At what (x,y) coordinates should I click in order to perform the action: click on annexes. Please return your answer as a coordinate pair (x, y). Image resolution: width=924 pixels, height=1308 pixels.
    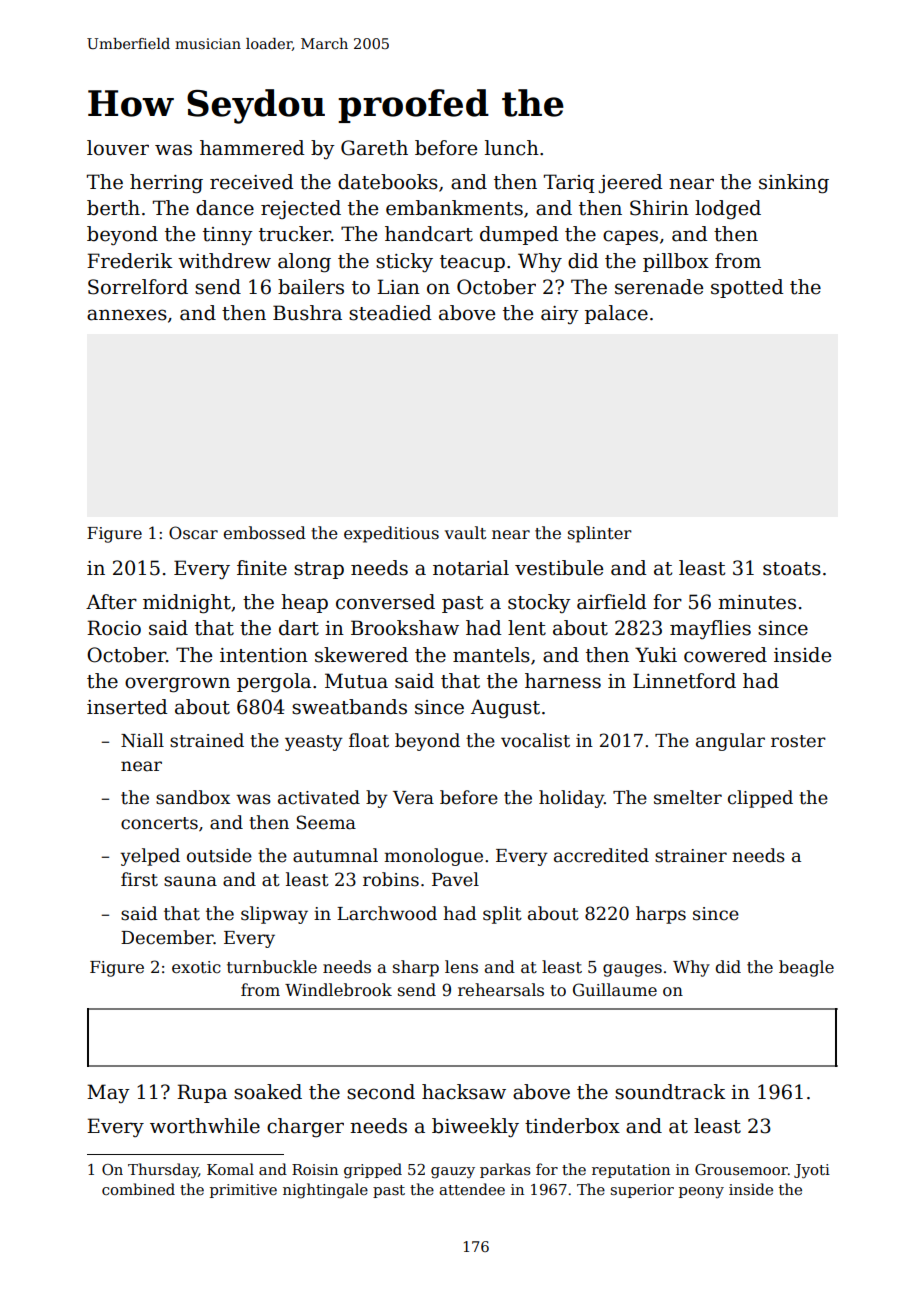
    Looking at the image, I should click on (127, 315).
